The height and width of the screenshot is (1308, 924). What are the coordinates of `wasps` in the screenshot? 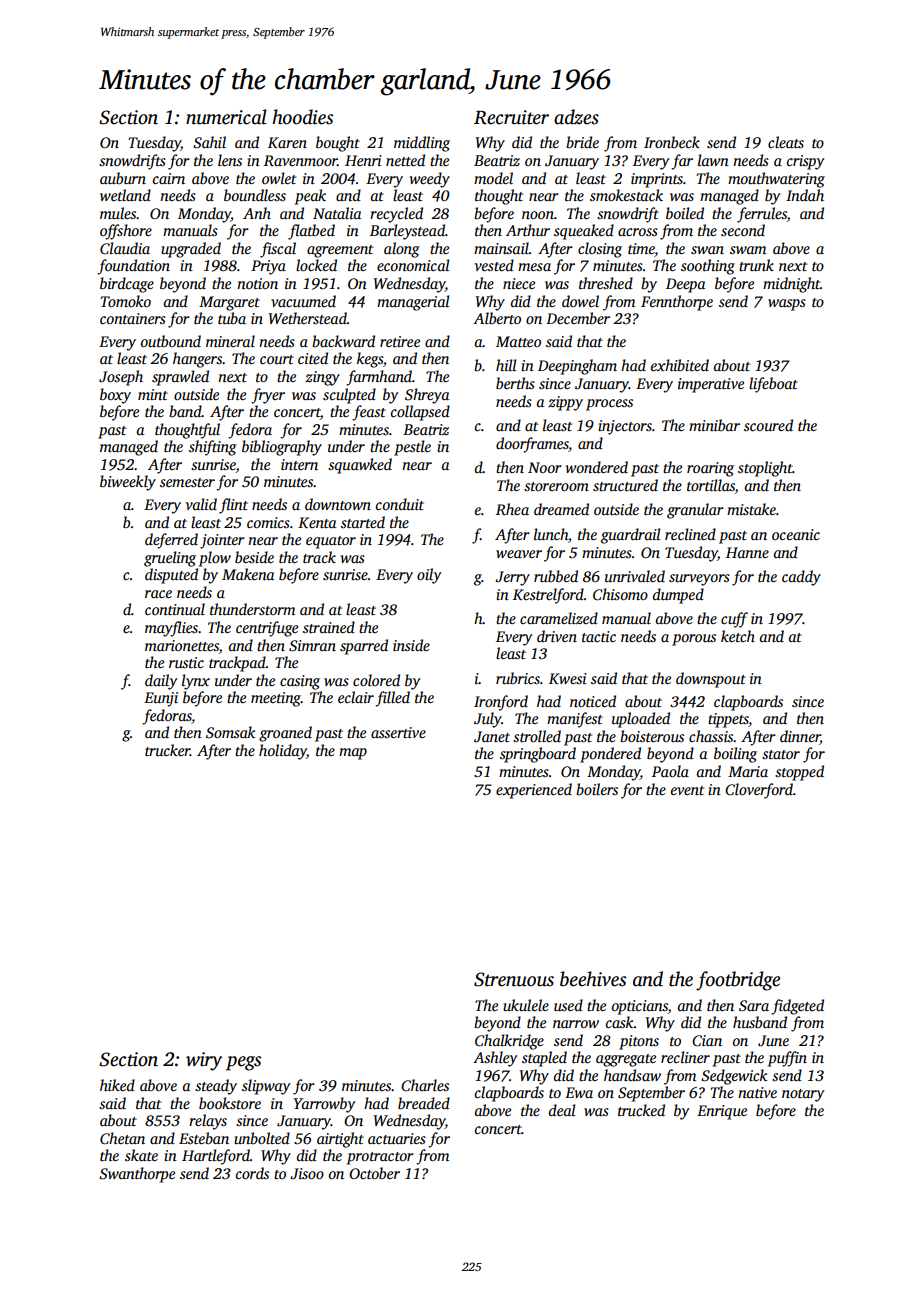 It's located at (787, 305).
